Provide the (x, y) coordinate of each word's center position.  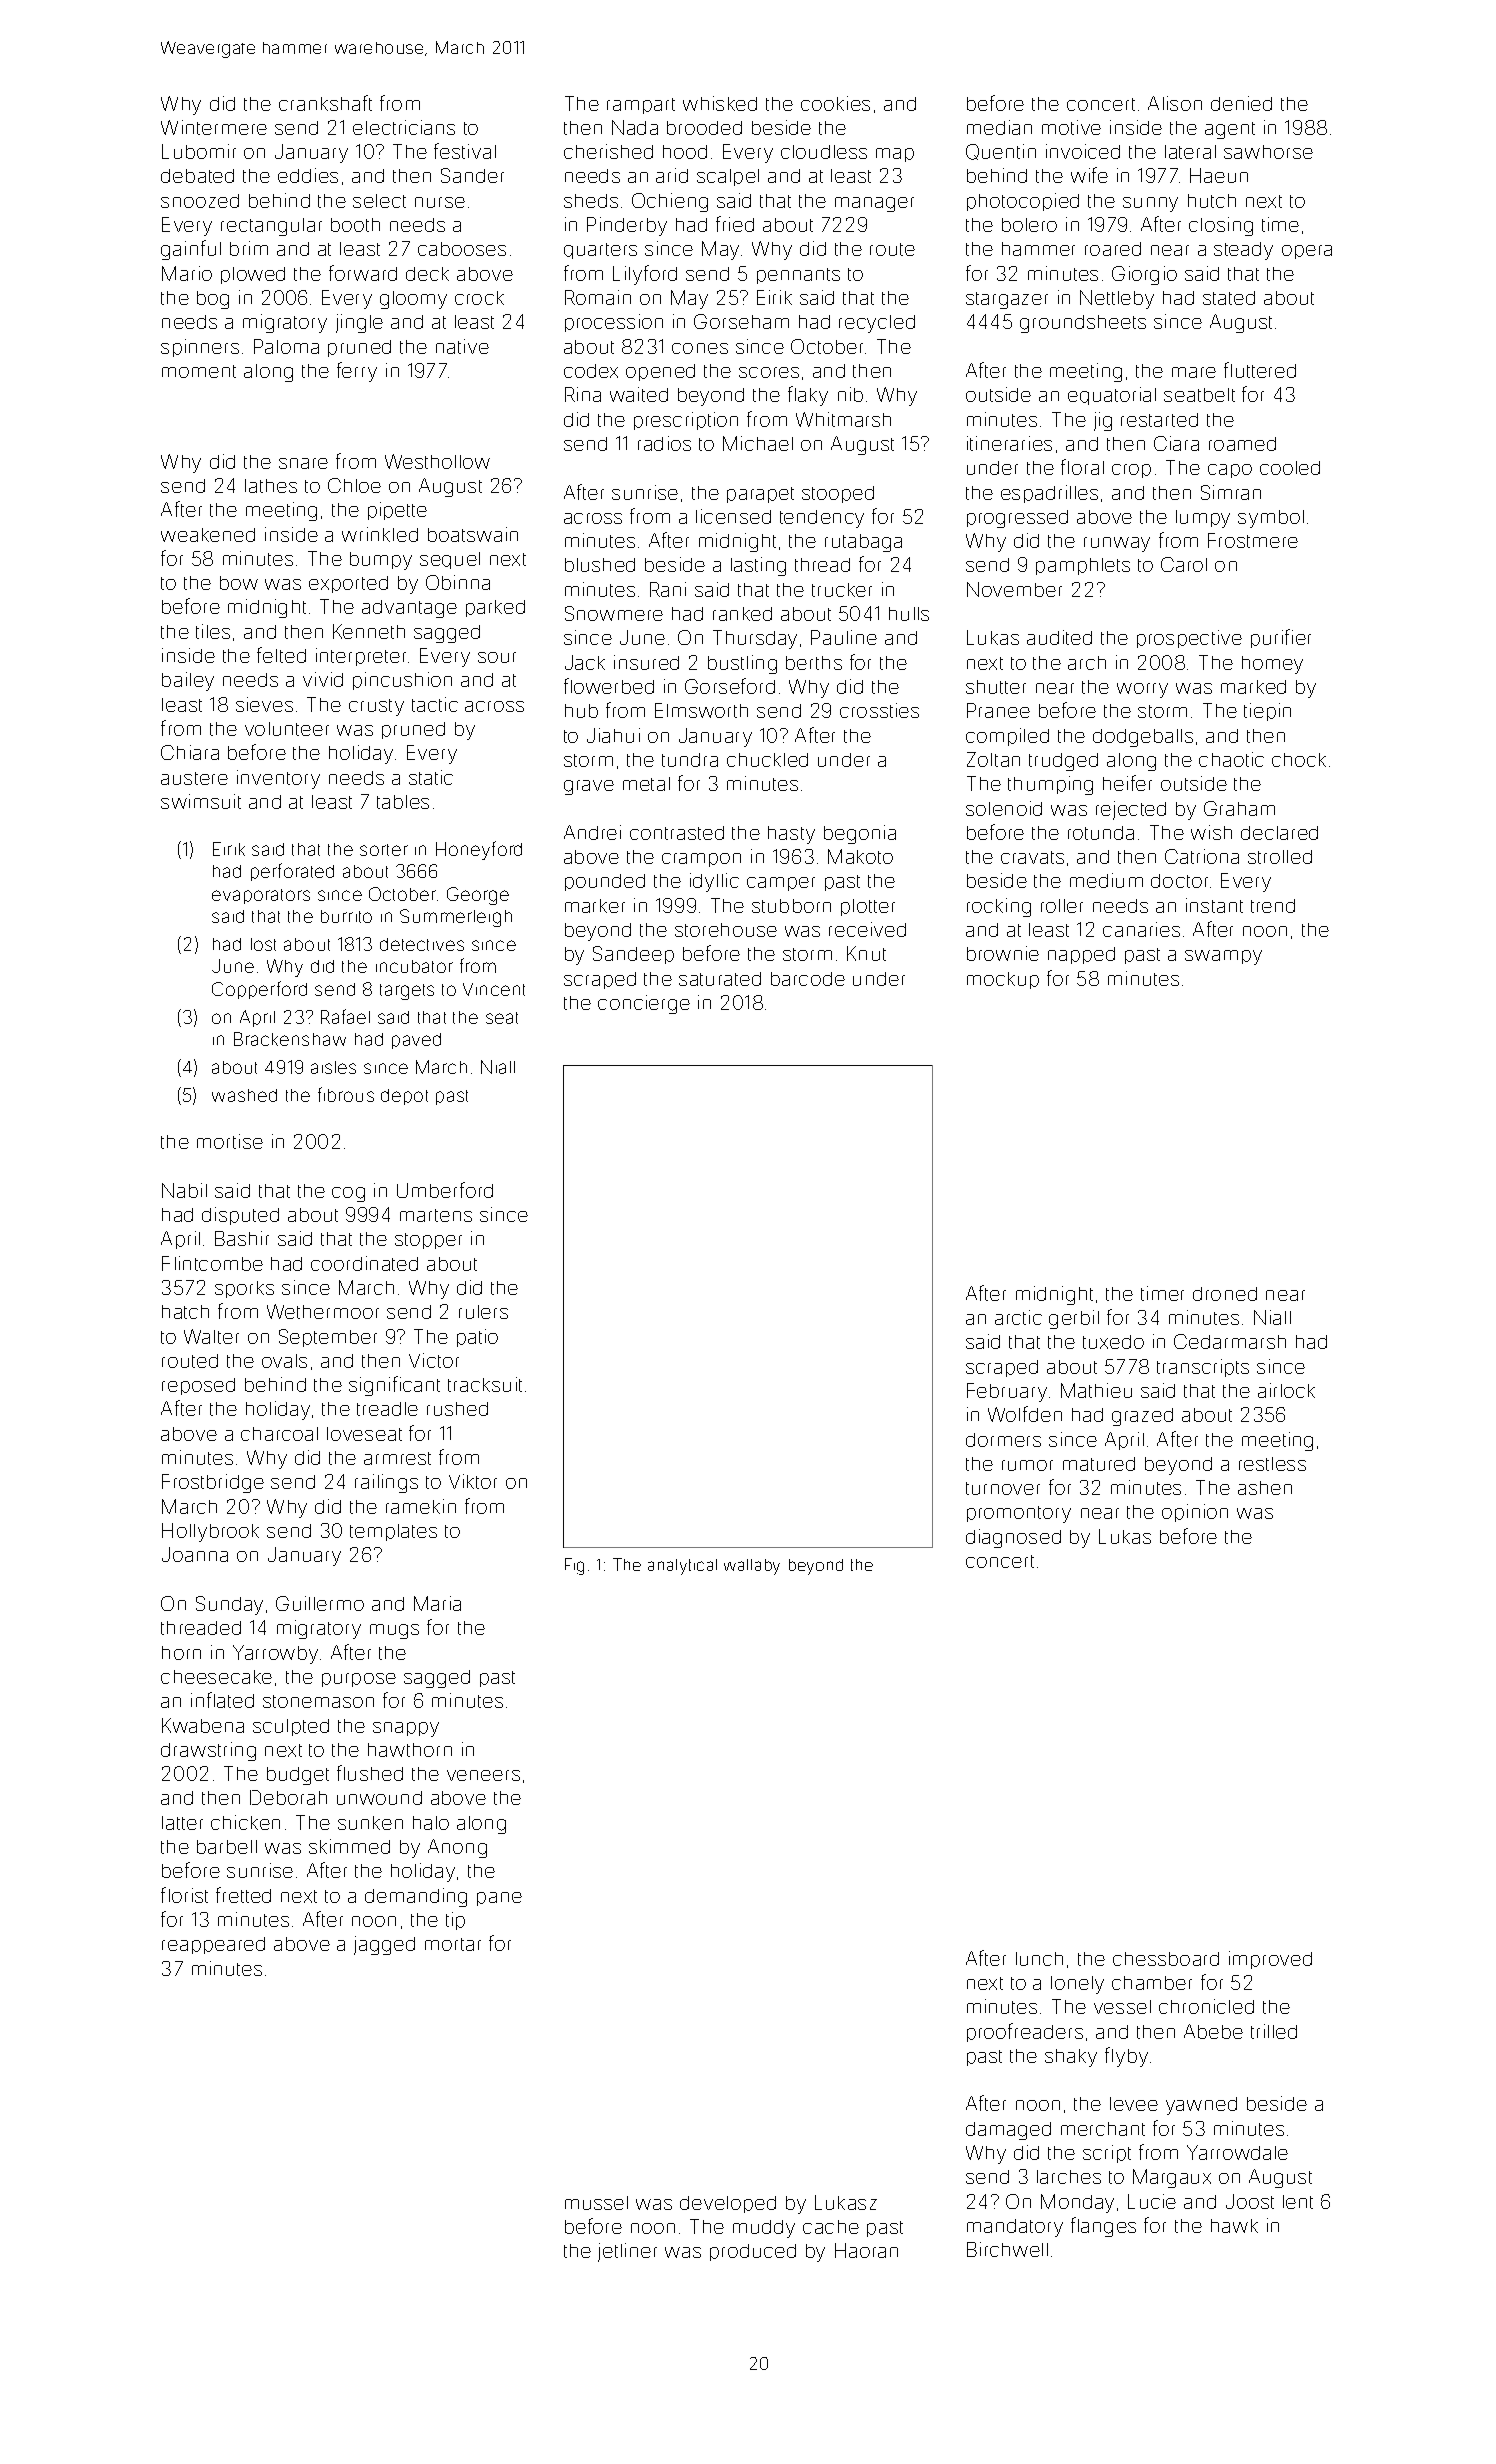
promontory (1019, 1514)
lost (263, 944)
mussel (596, 2203)
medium (1106, 880)
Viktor (473, 1481)
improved (1270, 1960)
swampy (1223, 957)
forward (363, 273)
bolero (1029, 225)
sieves (264, 704)
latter (182, 1823)
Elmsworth (701, 710)
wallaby (752, 1567)
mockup (1003, 980)
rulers (483, 1312)
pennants (798, 276)
